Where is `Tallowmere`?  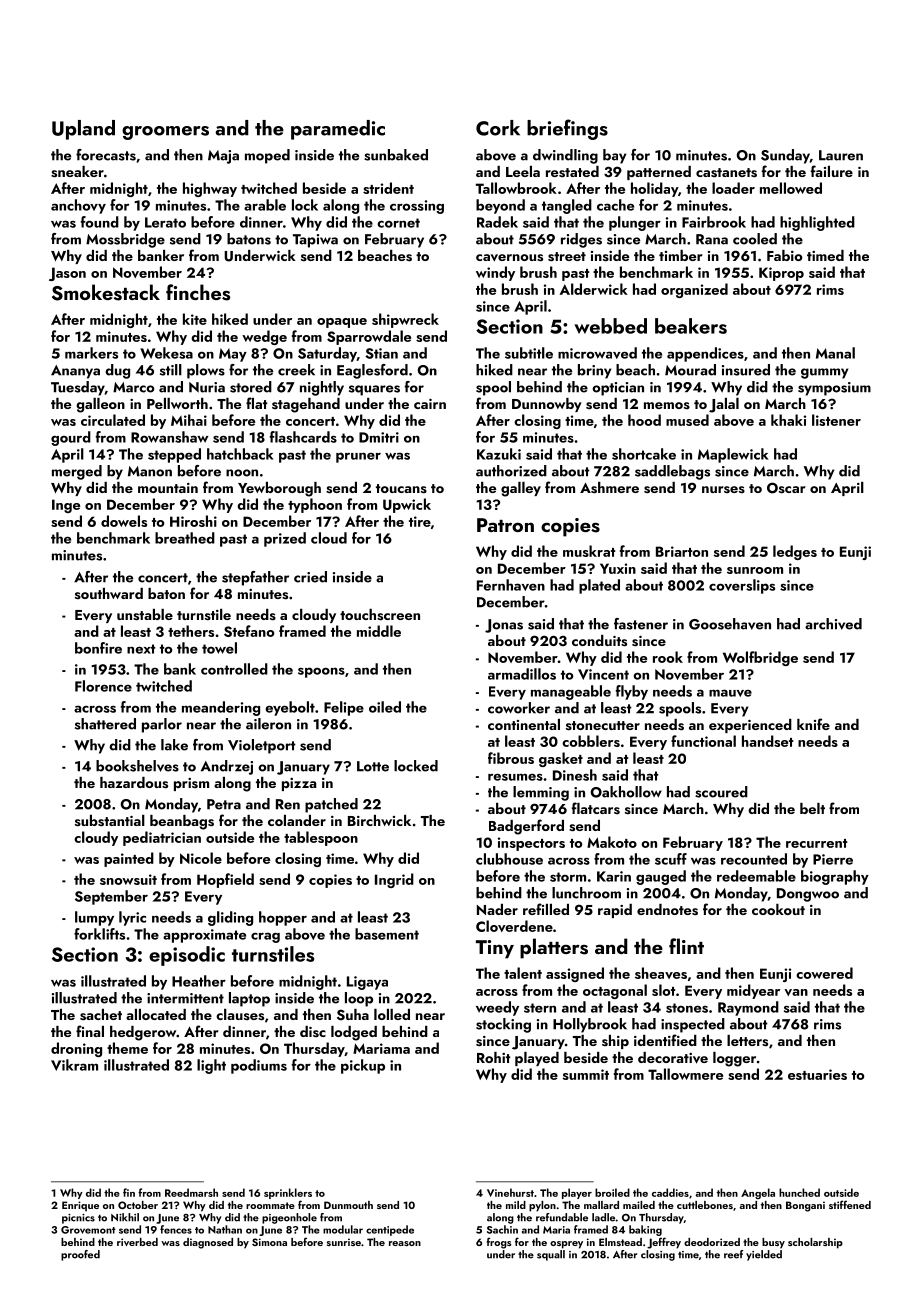 Tallowmere is located at coordinates (685, 1074).
